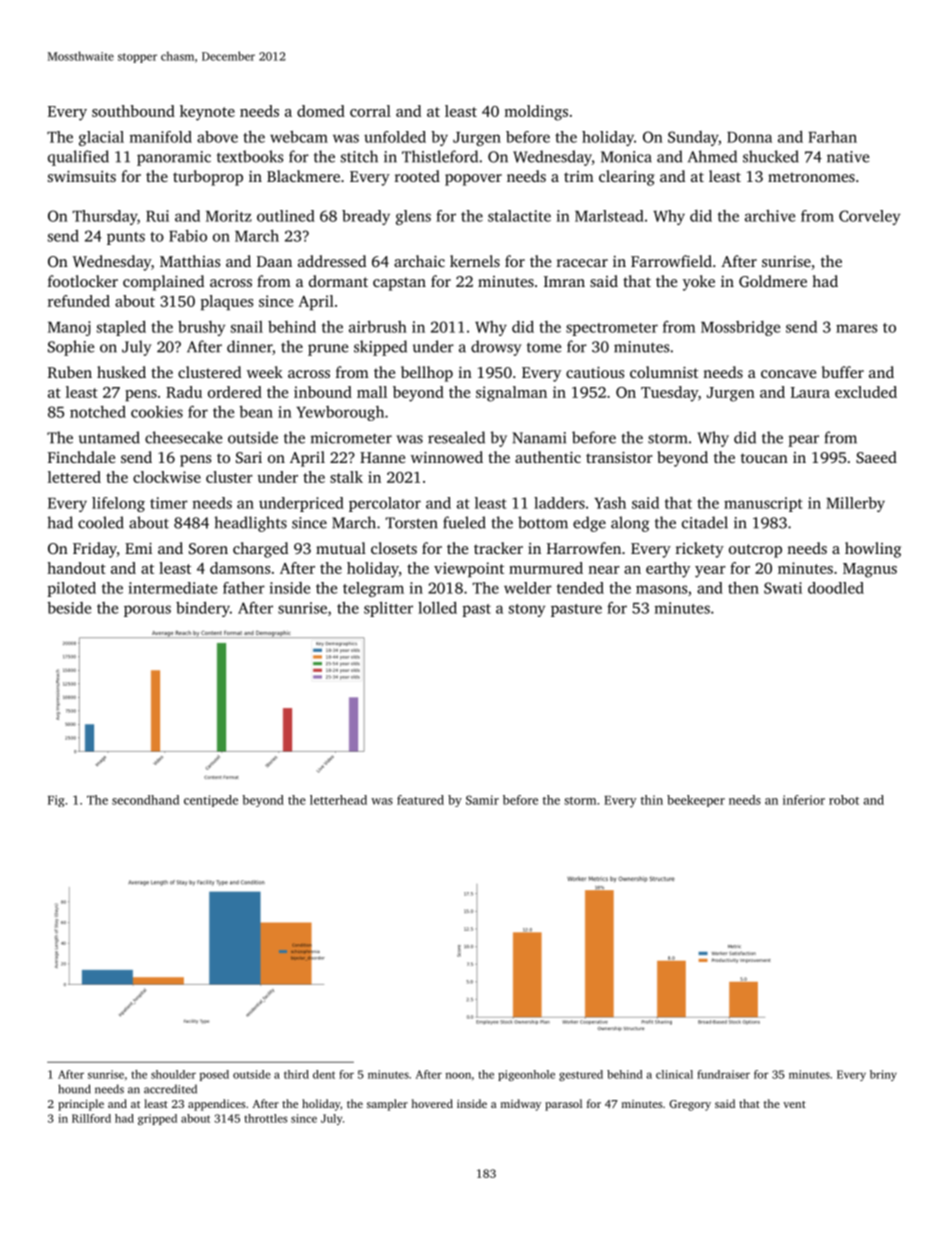 The width and height of the screenshot is (952, 1233). Describe the element at coordinates (652, 800) in the screenshot. I see `thin` at that location.
